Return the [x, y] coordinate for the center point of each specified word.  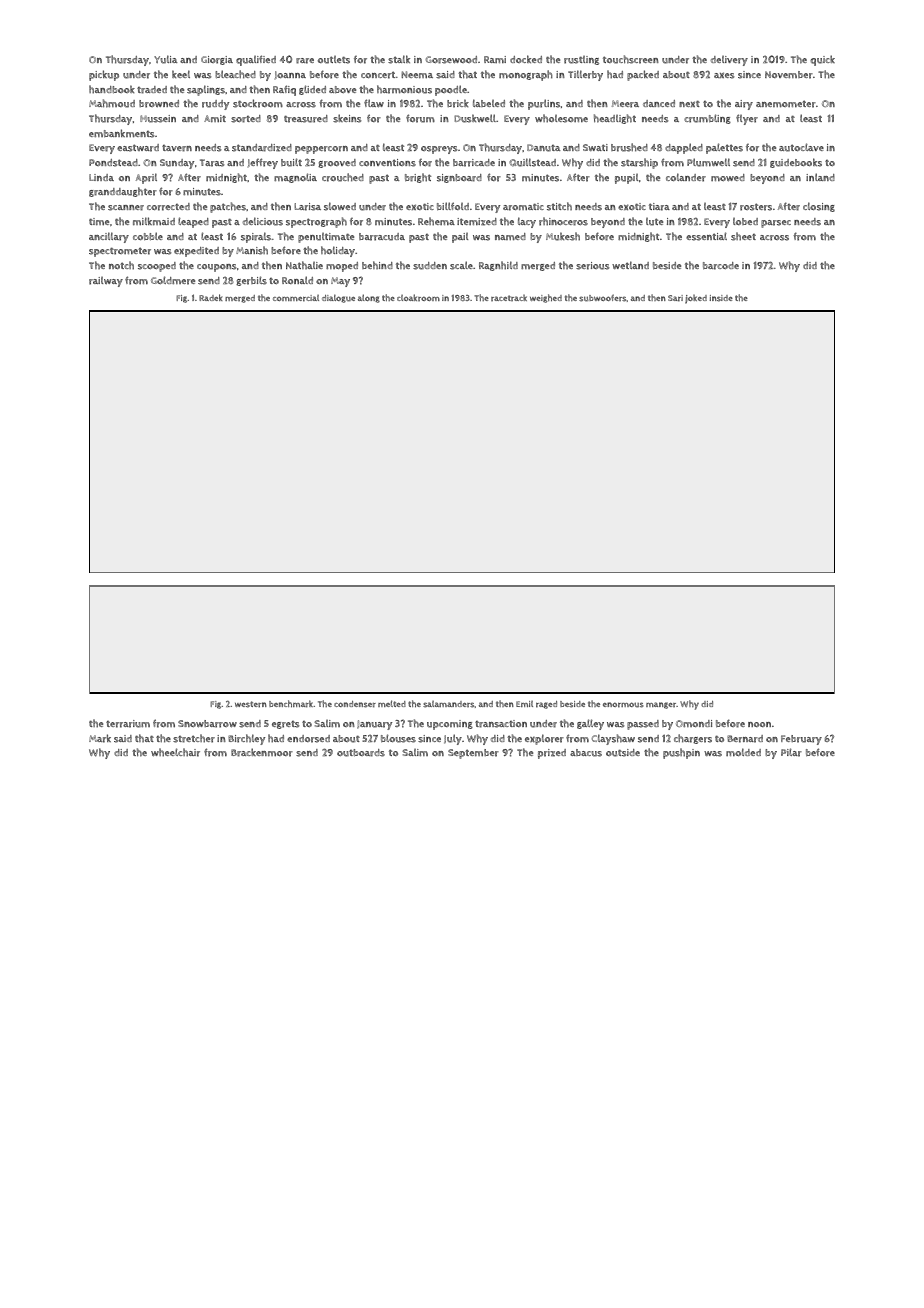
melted [392, 703]
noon [759, 724]
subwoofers [603, 298]
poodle [451, 90]
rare [305, 61]
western [251, 704]
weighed [546, 298]
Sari [675, 298]
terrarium [128, 724]
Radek [211, 297]
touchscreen [631, 59]
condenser [355, 704]
